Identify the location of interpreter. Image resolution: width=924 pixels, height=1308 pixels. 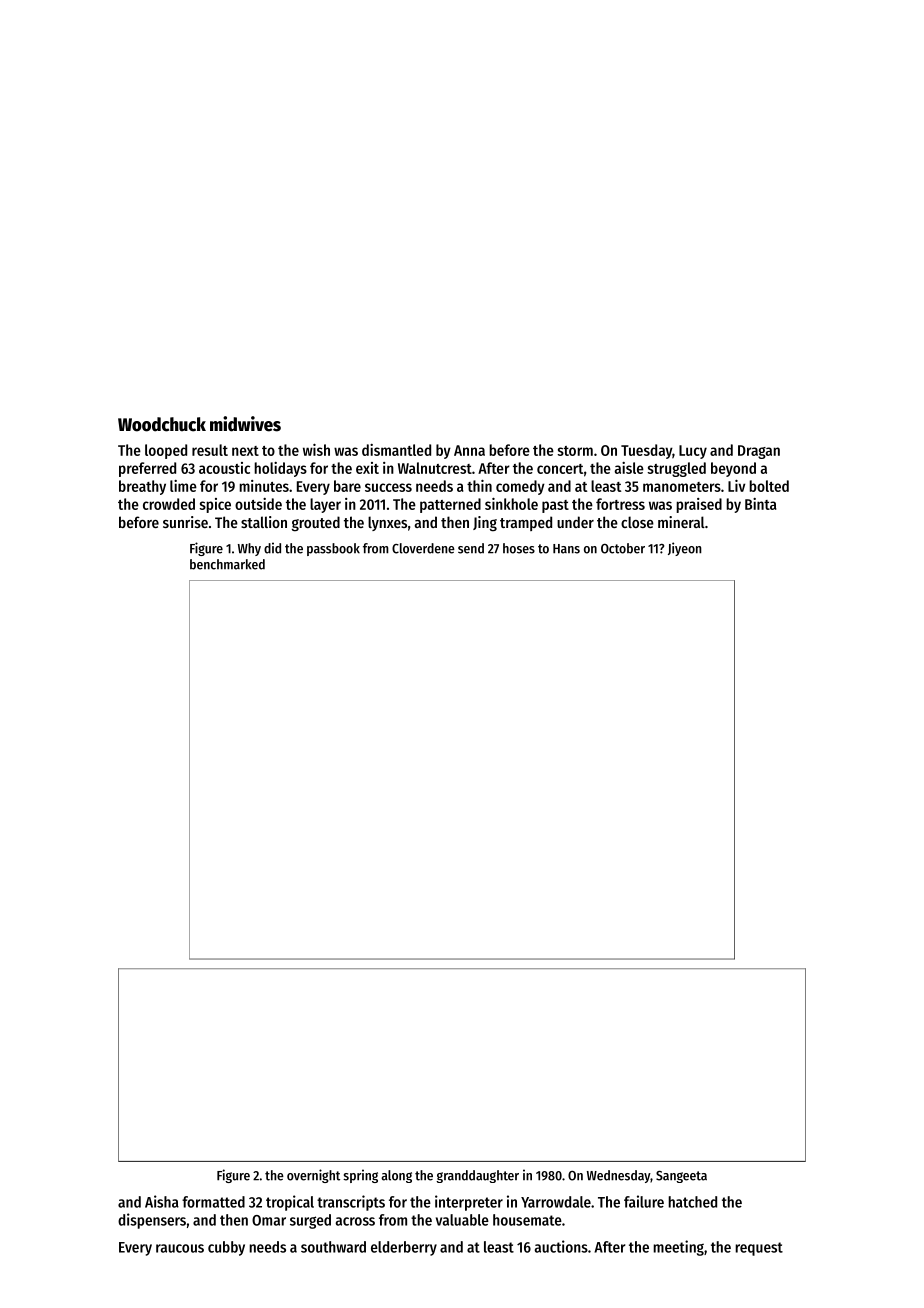
(469, 1203).
